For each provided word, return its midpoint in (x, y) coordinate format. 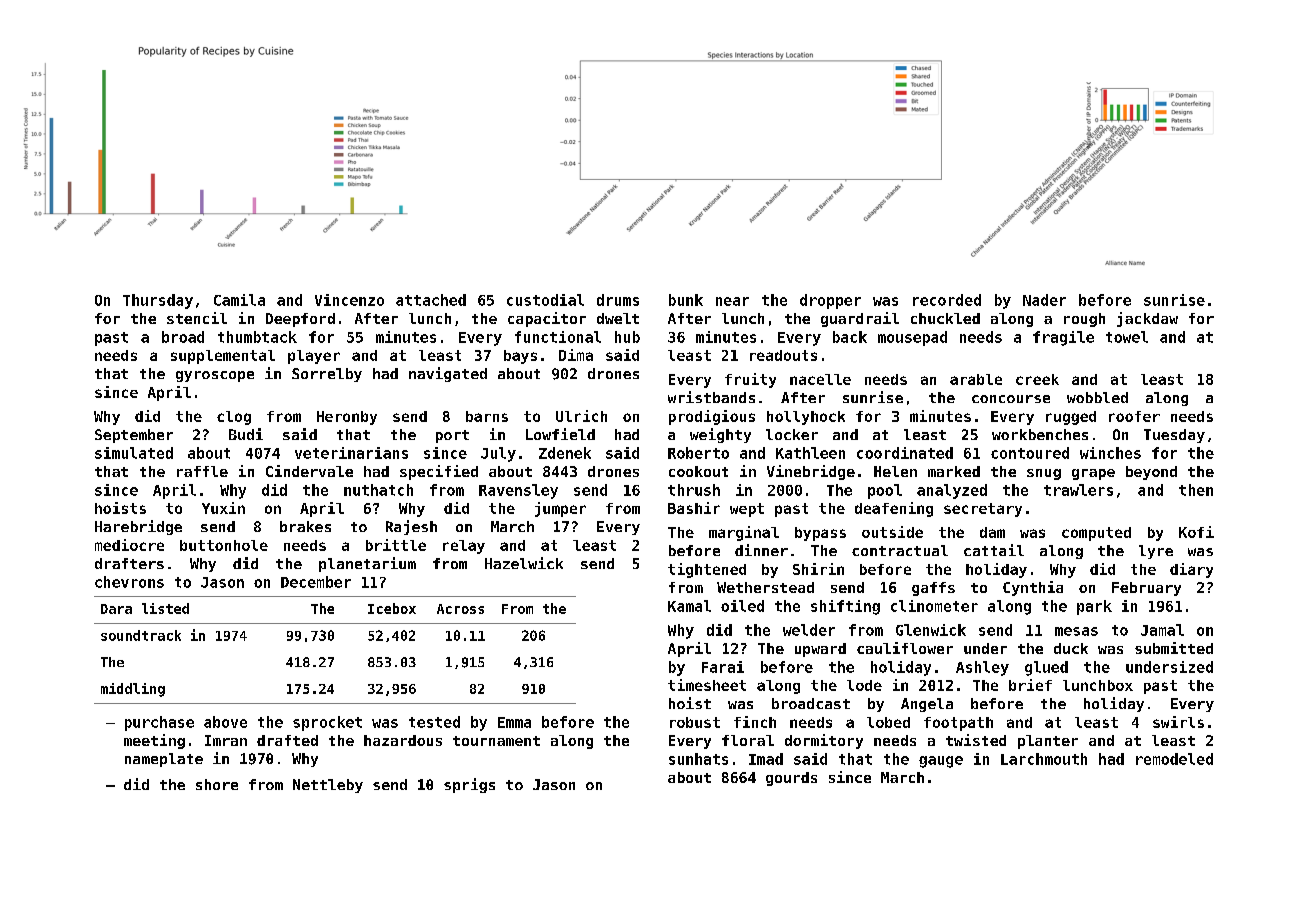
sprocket (327, 723)
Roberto (698, 453)
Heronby (347, 418)
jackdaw (1147, 319)
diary (1191, 570)
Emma (514, 722)
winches (1110, 453)
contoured (1030, 453)
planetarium (367, 564)
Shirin (818, 569)
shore (217, 784)
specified (439, 472)
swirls (1178, 722)
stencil (197, 318)
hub (627, 337)
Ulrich (581, 416)
